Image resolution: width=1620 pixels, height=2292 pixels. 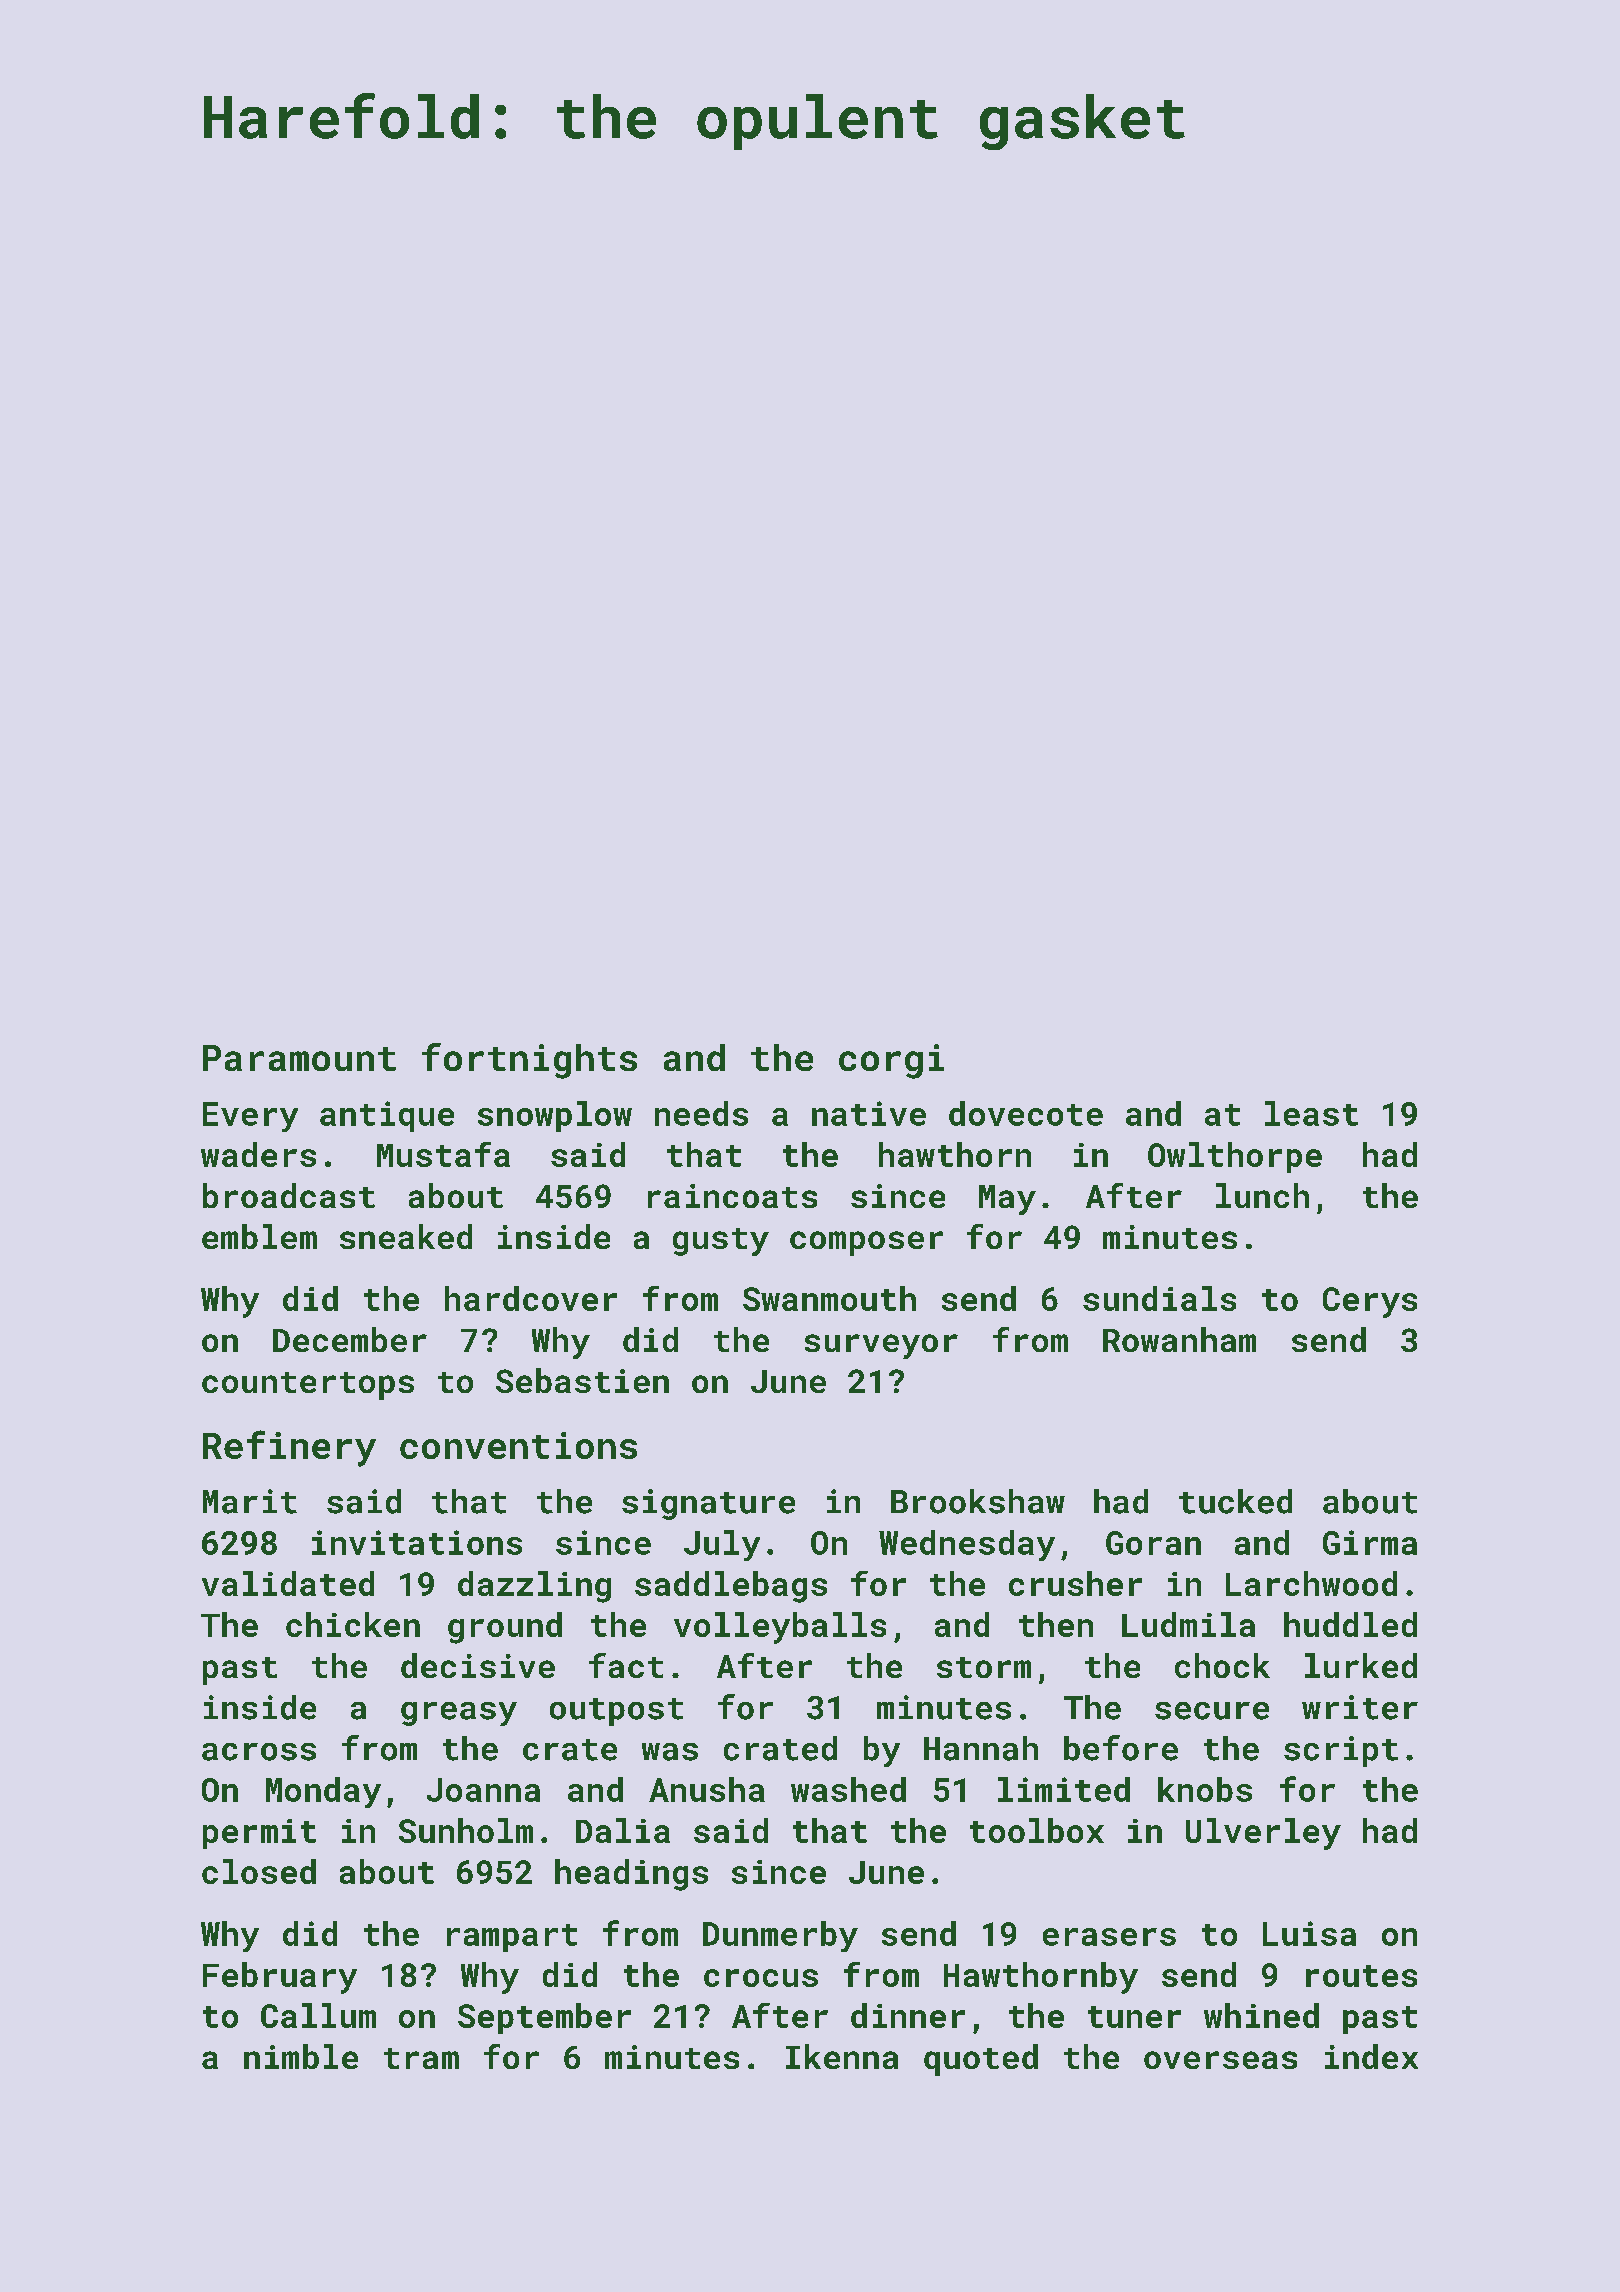 I want to click on greasy, so click(x=459, y=1714).
